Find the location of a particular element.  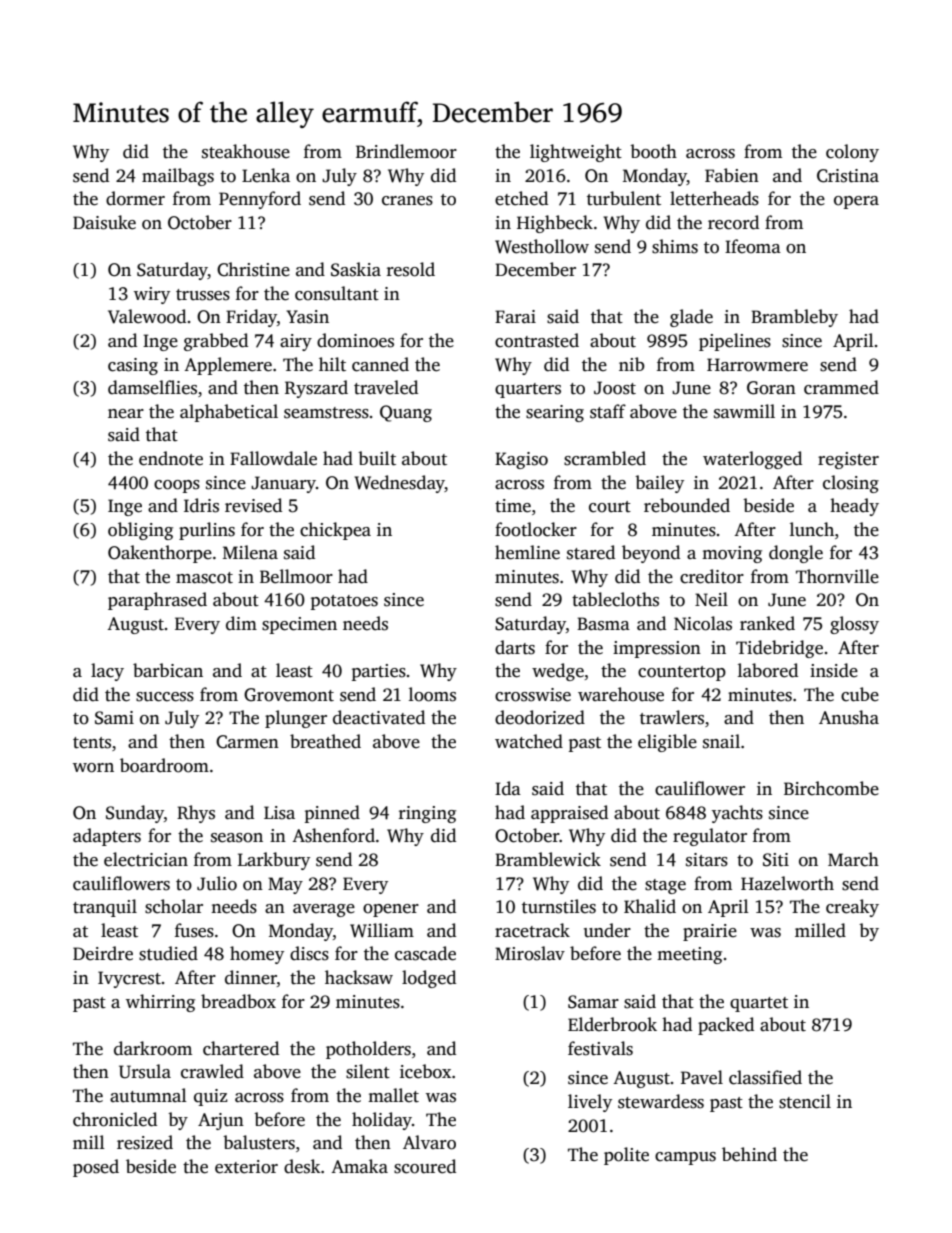

booth is located at coordinates (653, 151).
